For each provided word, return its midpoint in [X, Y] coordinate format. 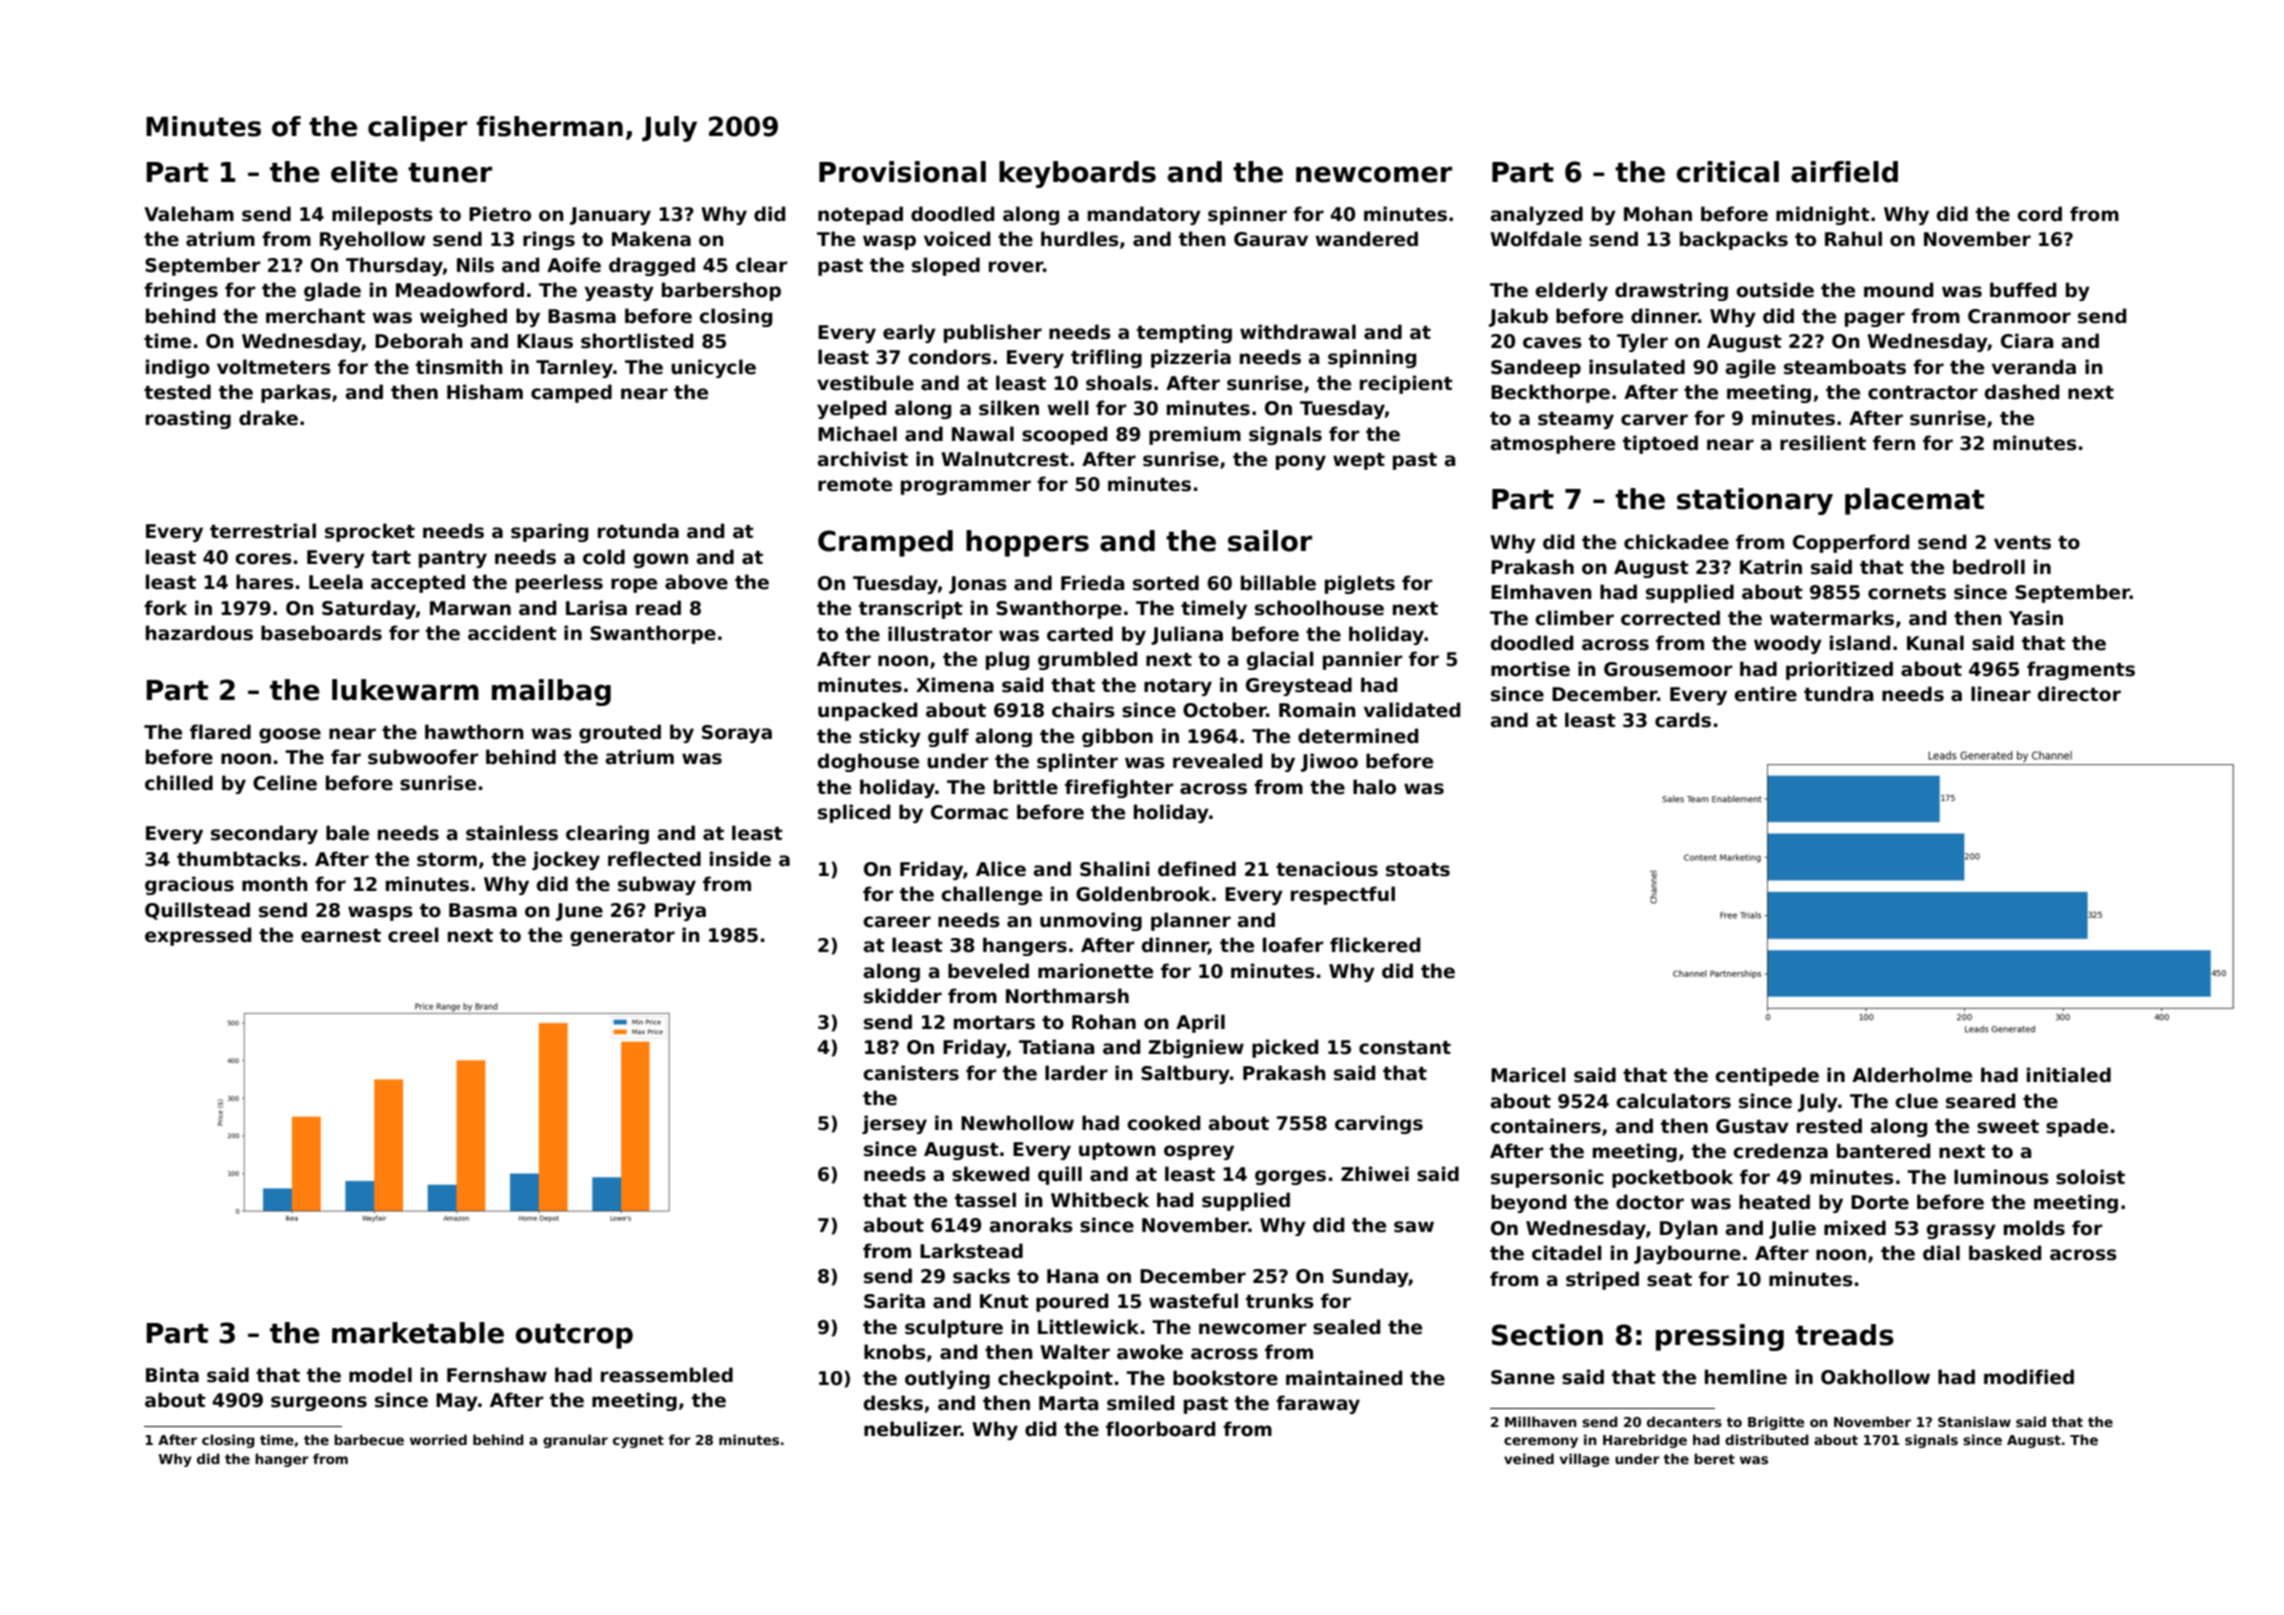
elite [364, 172]
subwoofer [423, 757]
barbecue [369, 1439]
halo [1374, 787]
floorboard [1160, 1429]
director [2079, 694]
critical [1727, 172]
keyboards [1077, 174]
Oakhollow [1875, 1377]
